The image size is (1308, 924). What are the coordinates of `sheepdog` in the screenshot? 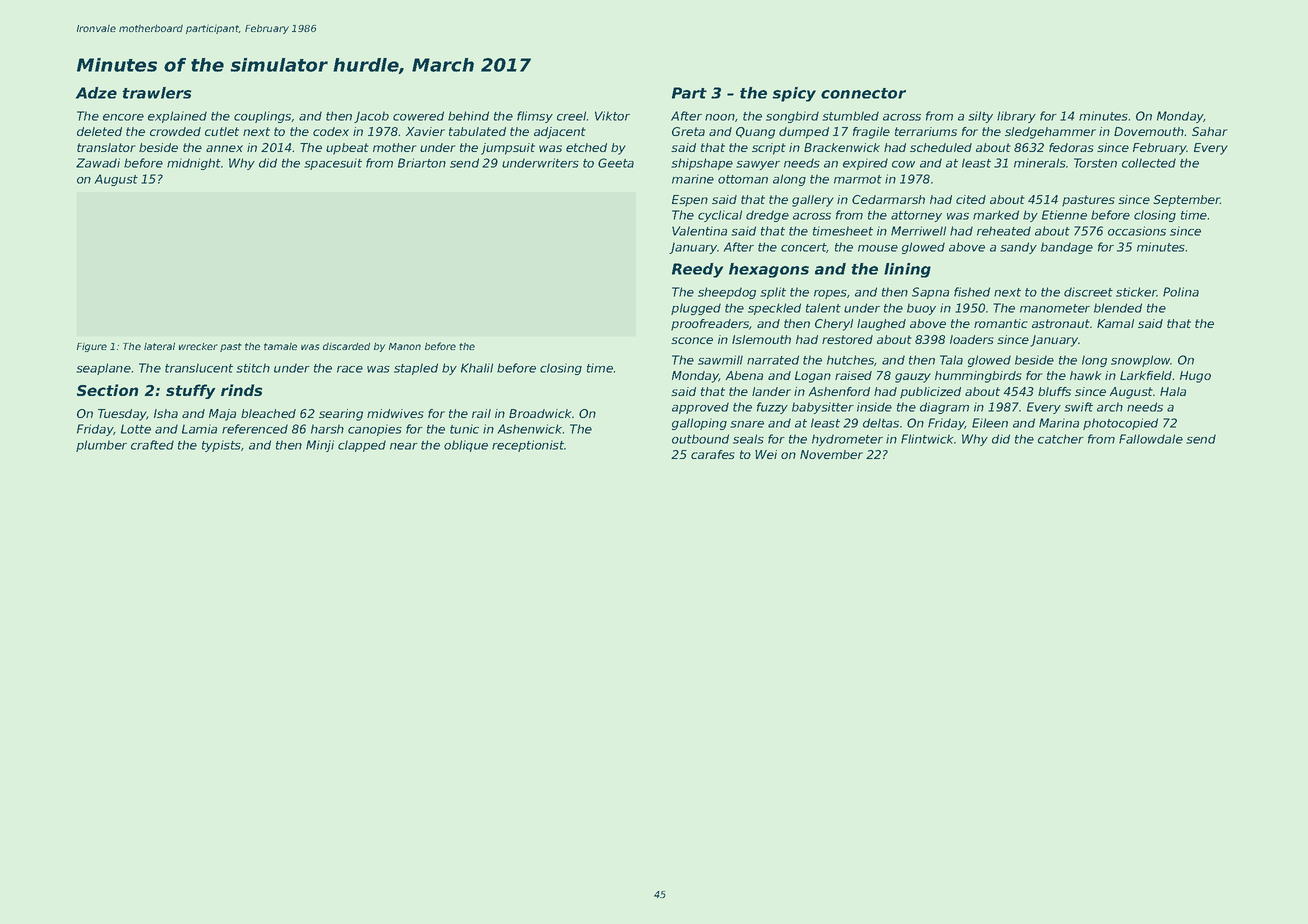 It's located at (727, 293).
